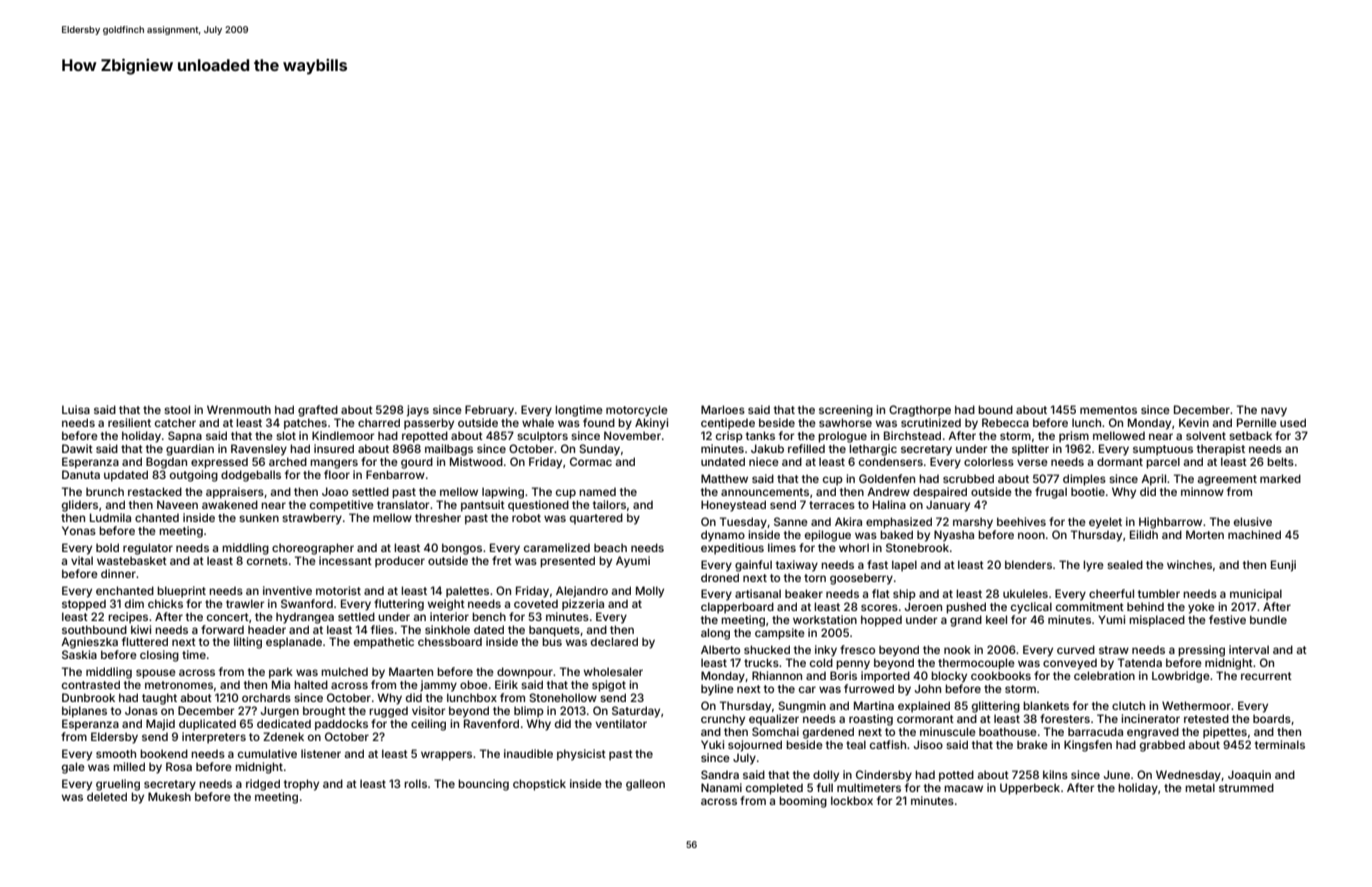 The image size is (1372, 887). What do you see at coordinates (267, 753) in the image?
I see `cumulative` at bounding box center [267, 753].
